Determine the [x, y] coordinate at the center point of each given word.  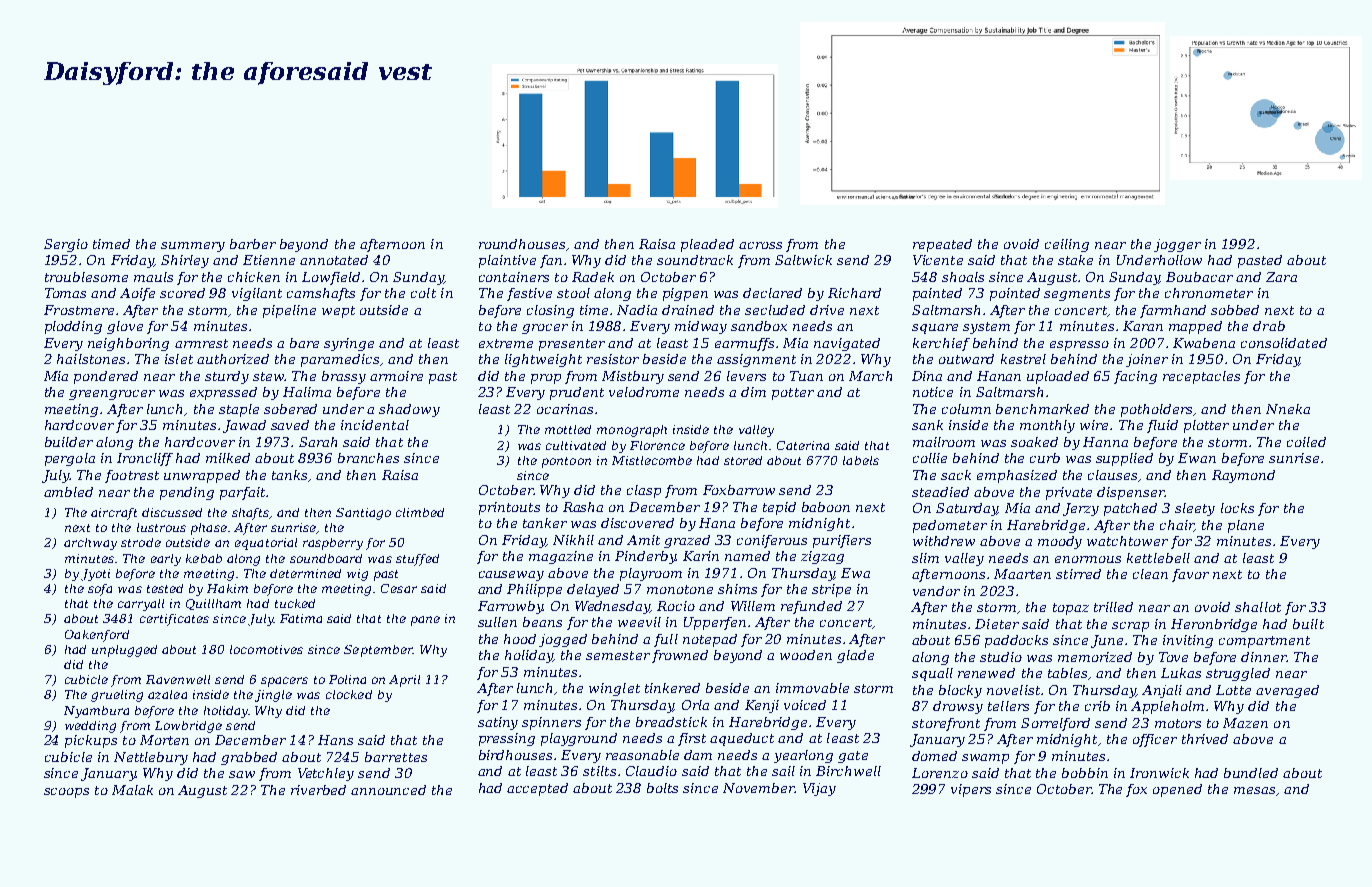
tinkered [672, 688]
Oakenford [97, 636]
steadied [940, 492]
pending [187, 493]
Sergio [66, 245]
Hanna [1105, 442]
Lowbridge [188, 727]
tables [1067, 673]
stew [268, 376]
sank [927, 425]
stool [573, 293]
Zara [1281, 277]
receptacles [1201, 377]
